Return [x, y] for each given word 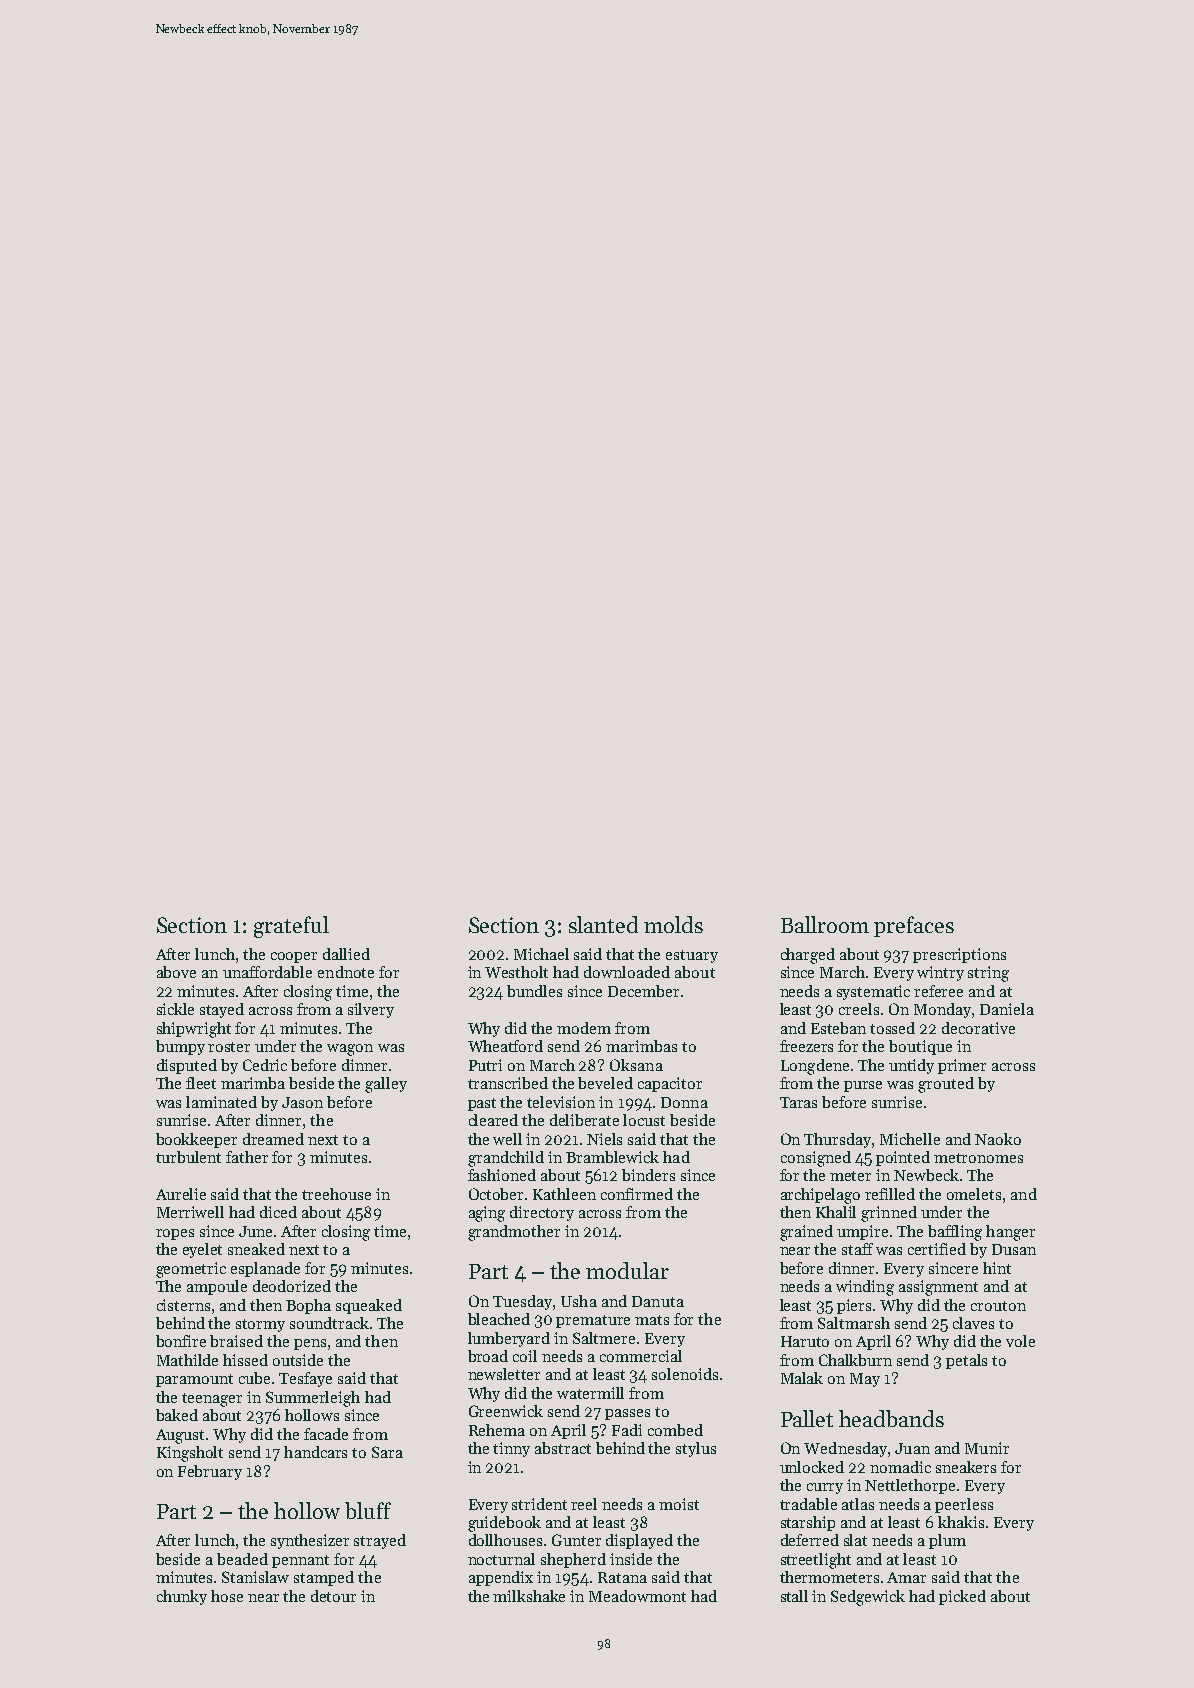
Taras [798, 1102]
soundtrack [329, 1323]
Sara [387, 1452]
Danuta [658, 1301]
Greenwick [506, 1411]
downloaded [627, 972]
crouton [998, 1306]
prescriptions [959, 955]
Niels [604, 1139]
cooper [294, 957]
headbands [891, 1418]
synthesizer [310, 1541]
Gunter [576, 1540]
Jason [302, 1102]
